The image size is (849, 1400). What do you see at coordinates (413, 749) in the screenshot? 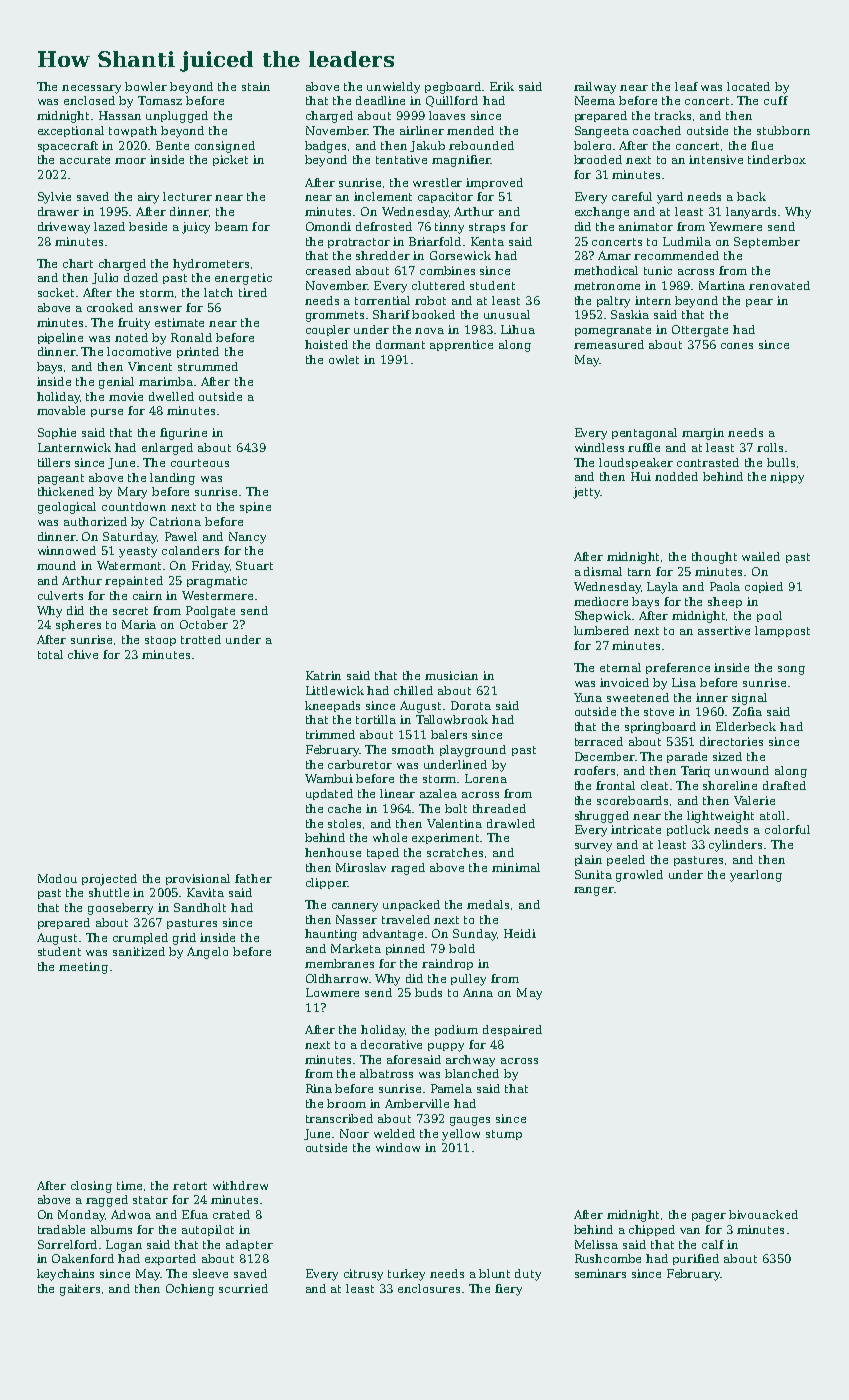
I see `smooth` at bounding box center [413, 749].
